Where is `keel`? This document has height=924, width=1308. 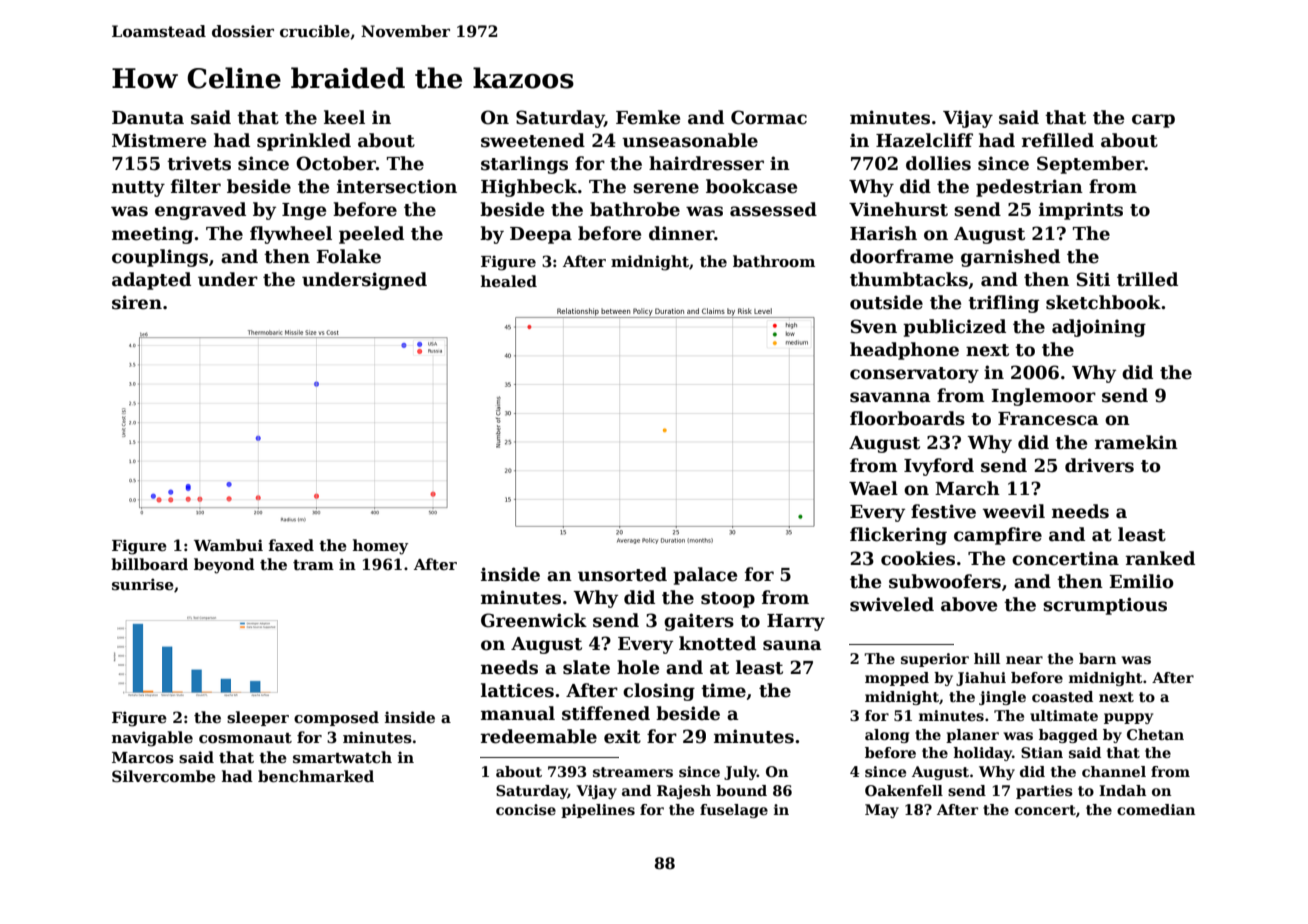
keel is located at coordinates (344, 117).
